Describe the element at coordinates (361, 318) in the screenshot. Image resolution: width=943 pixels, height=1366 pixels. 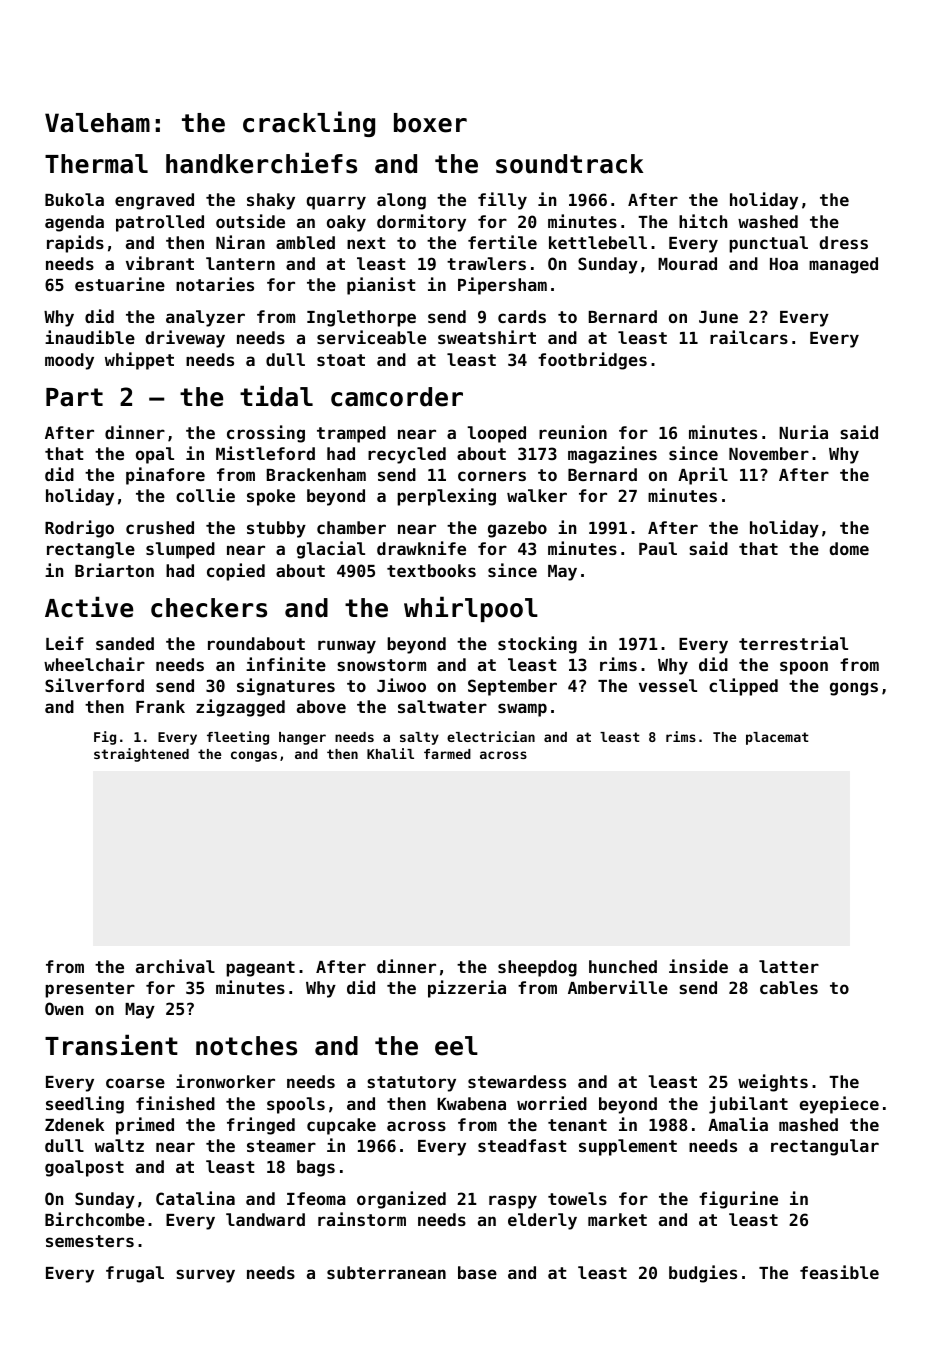
I see `Inglethorpe` at that location.
